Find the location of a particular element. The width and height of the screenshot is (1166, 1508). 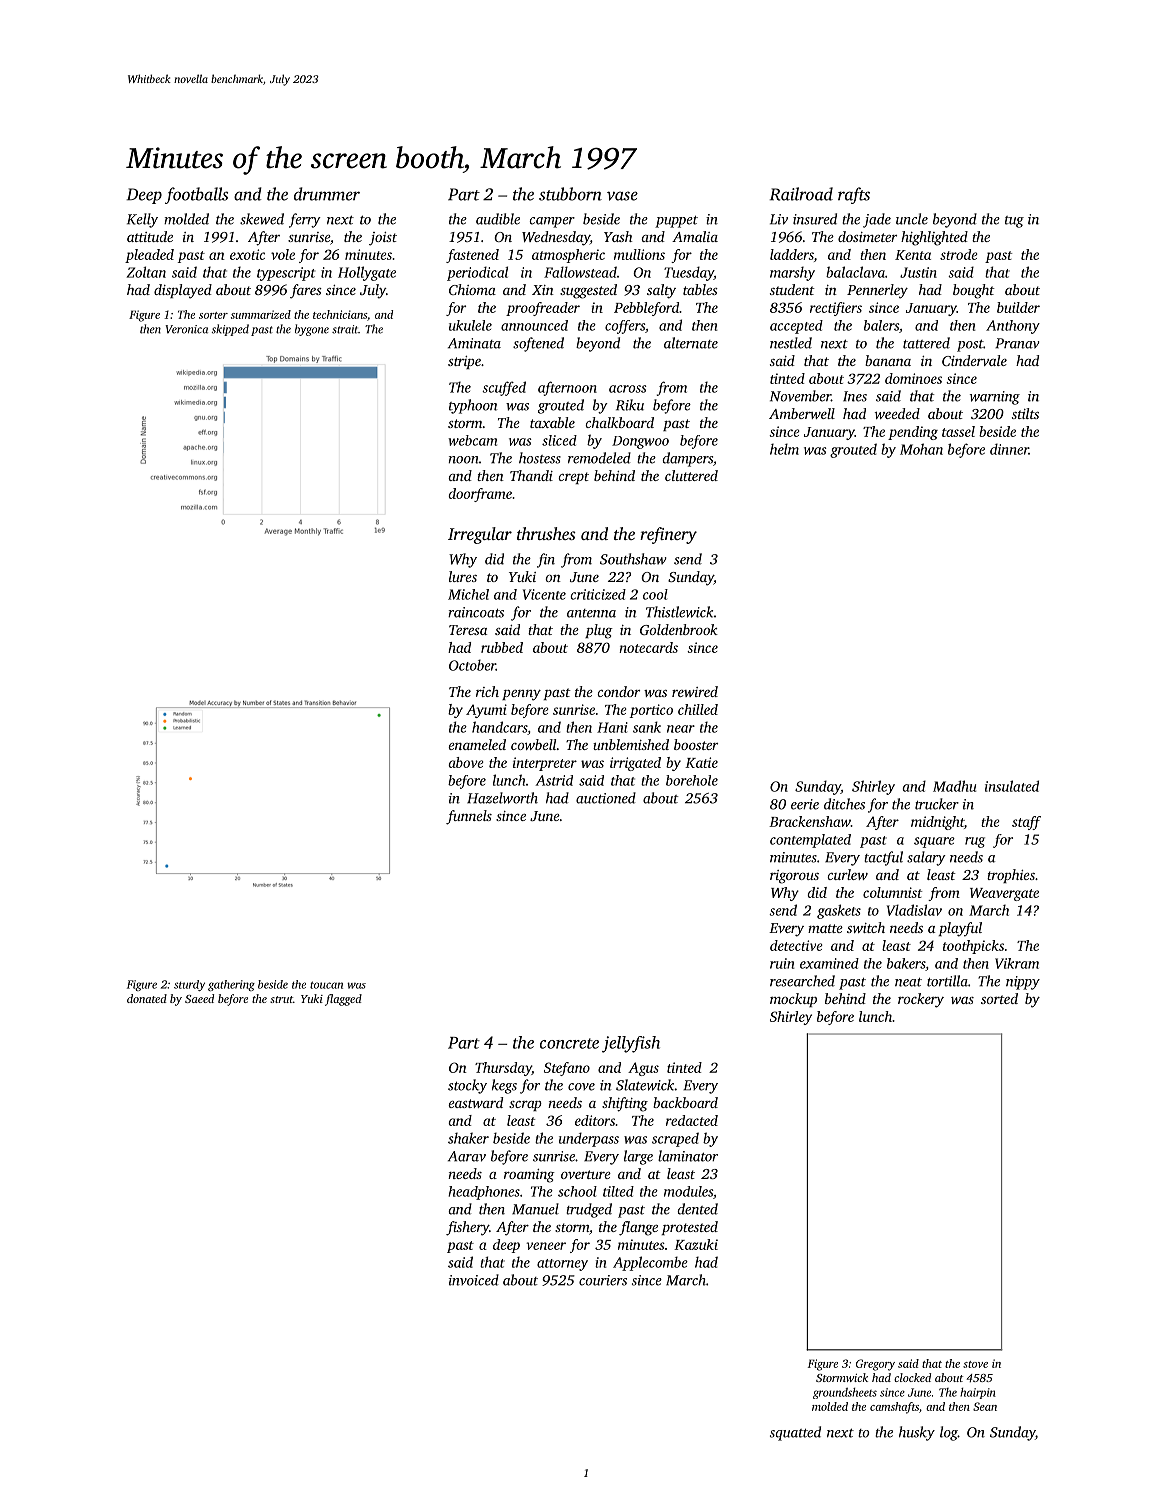

dinner is located at coordinates (1009, 449).
